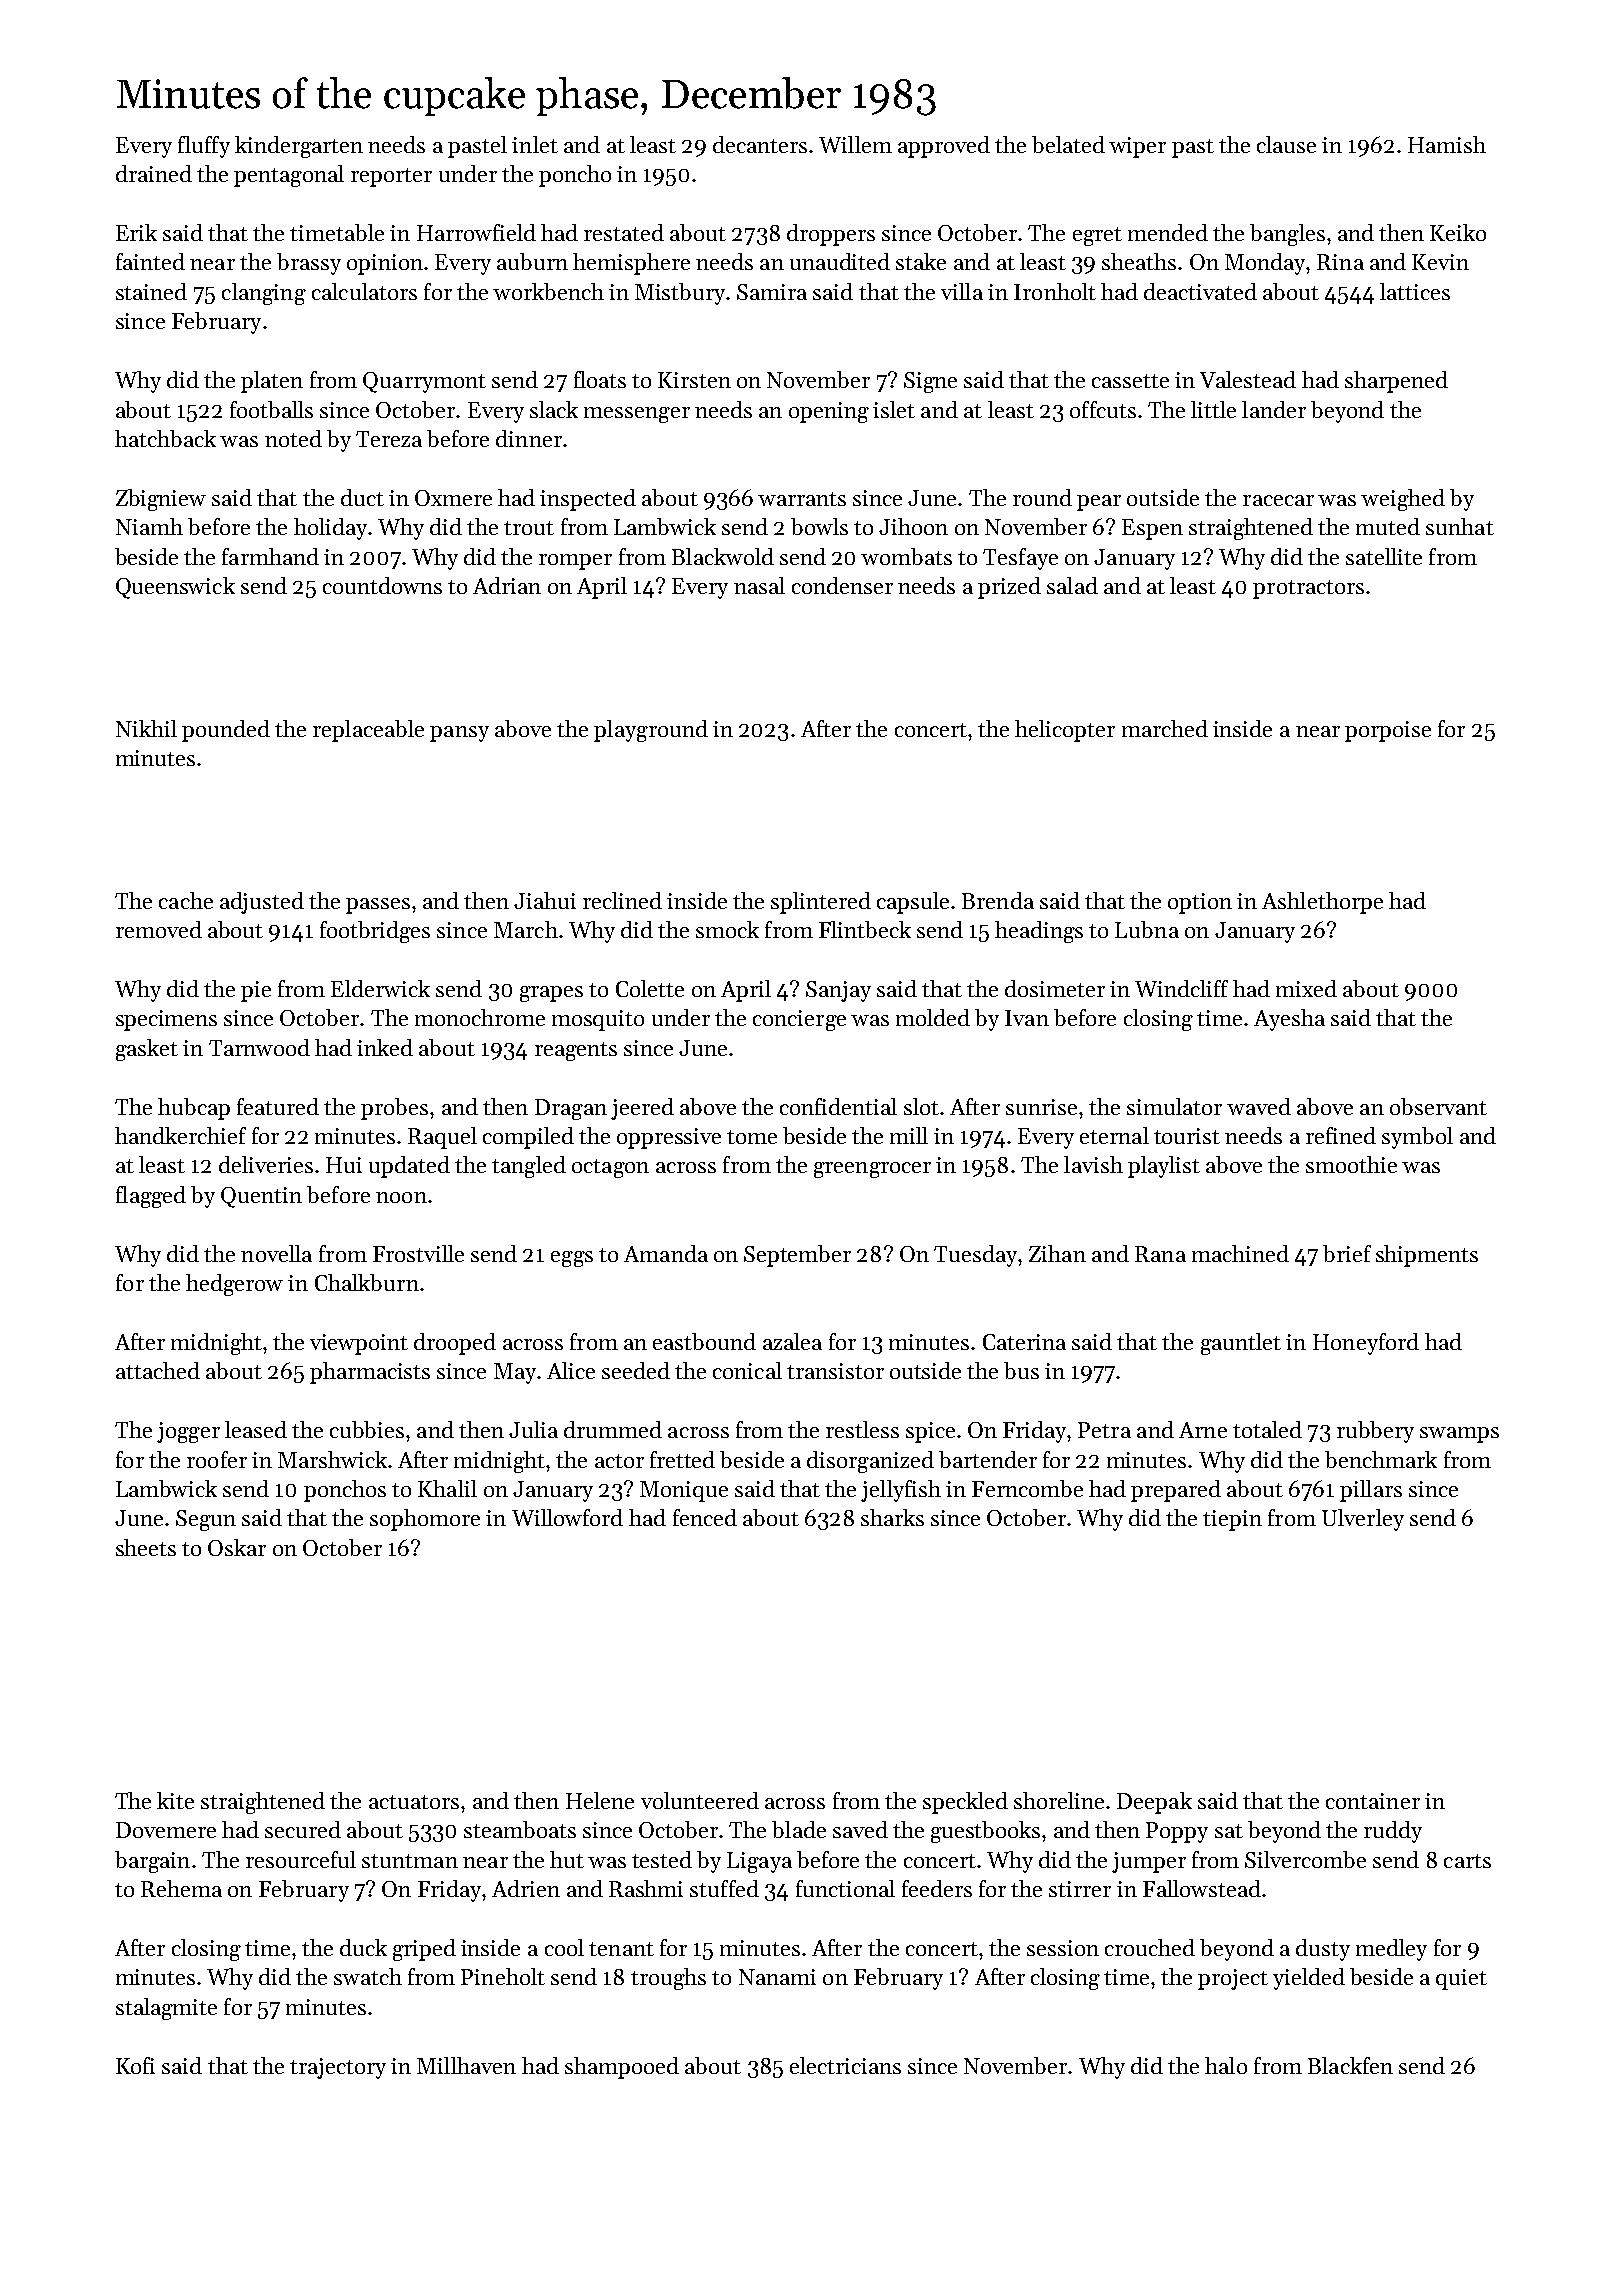  What do you see at coordinates (135, 2065) in the screenshot?
I see `Kofi` at bounding box center [135, 2065].
